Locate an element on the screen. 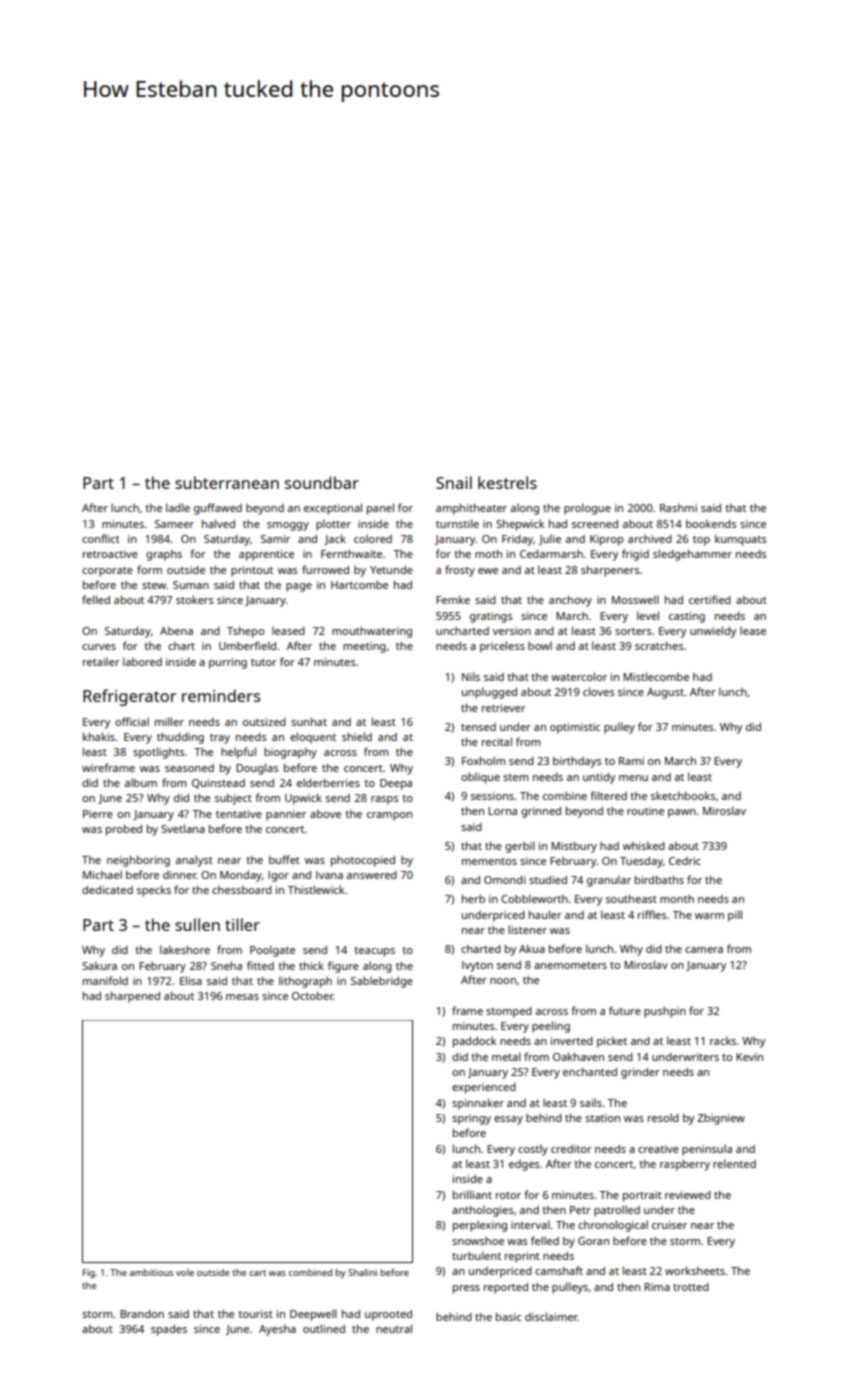 This screenshot has height=1400, width=849. ambitious is located at coordinates (151, 1272).
